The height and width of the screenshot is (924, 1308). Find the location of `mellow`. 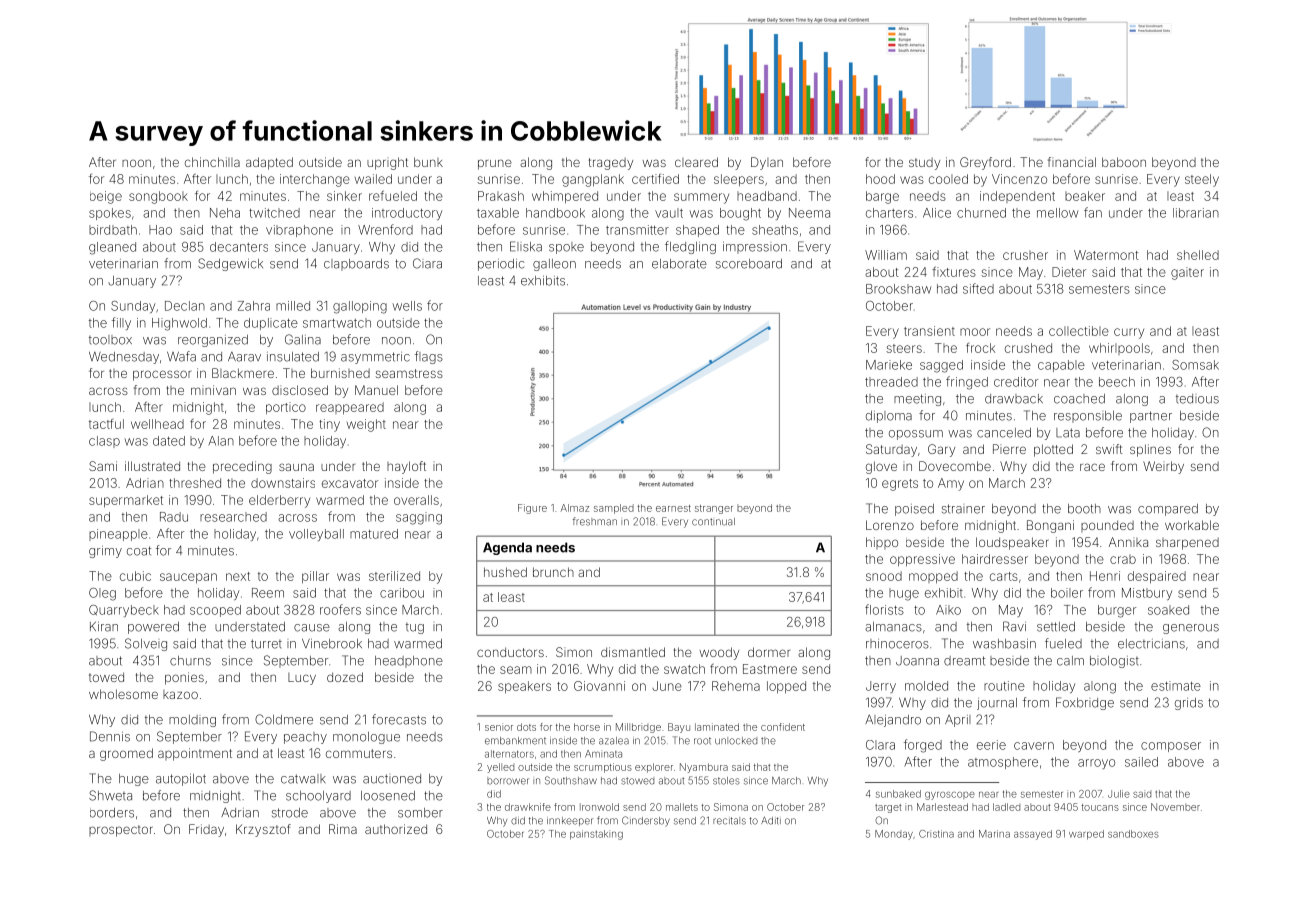

mellow is located at coordinates (1057, 213).
